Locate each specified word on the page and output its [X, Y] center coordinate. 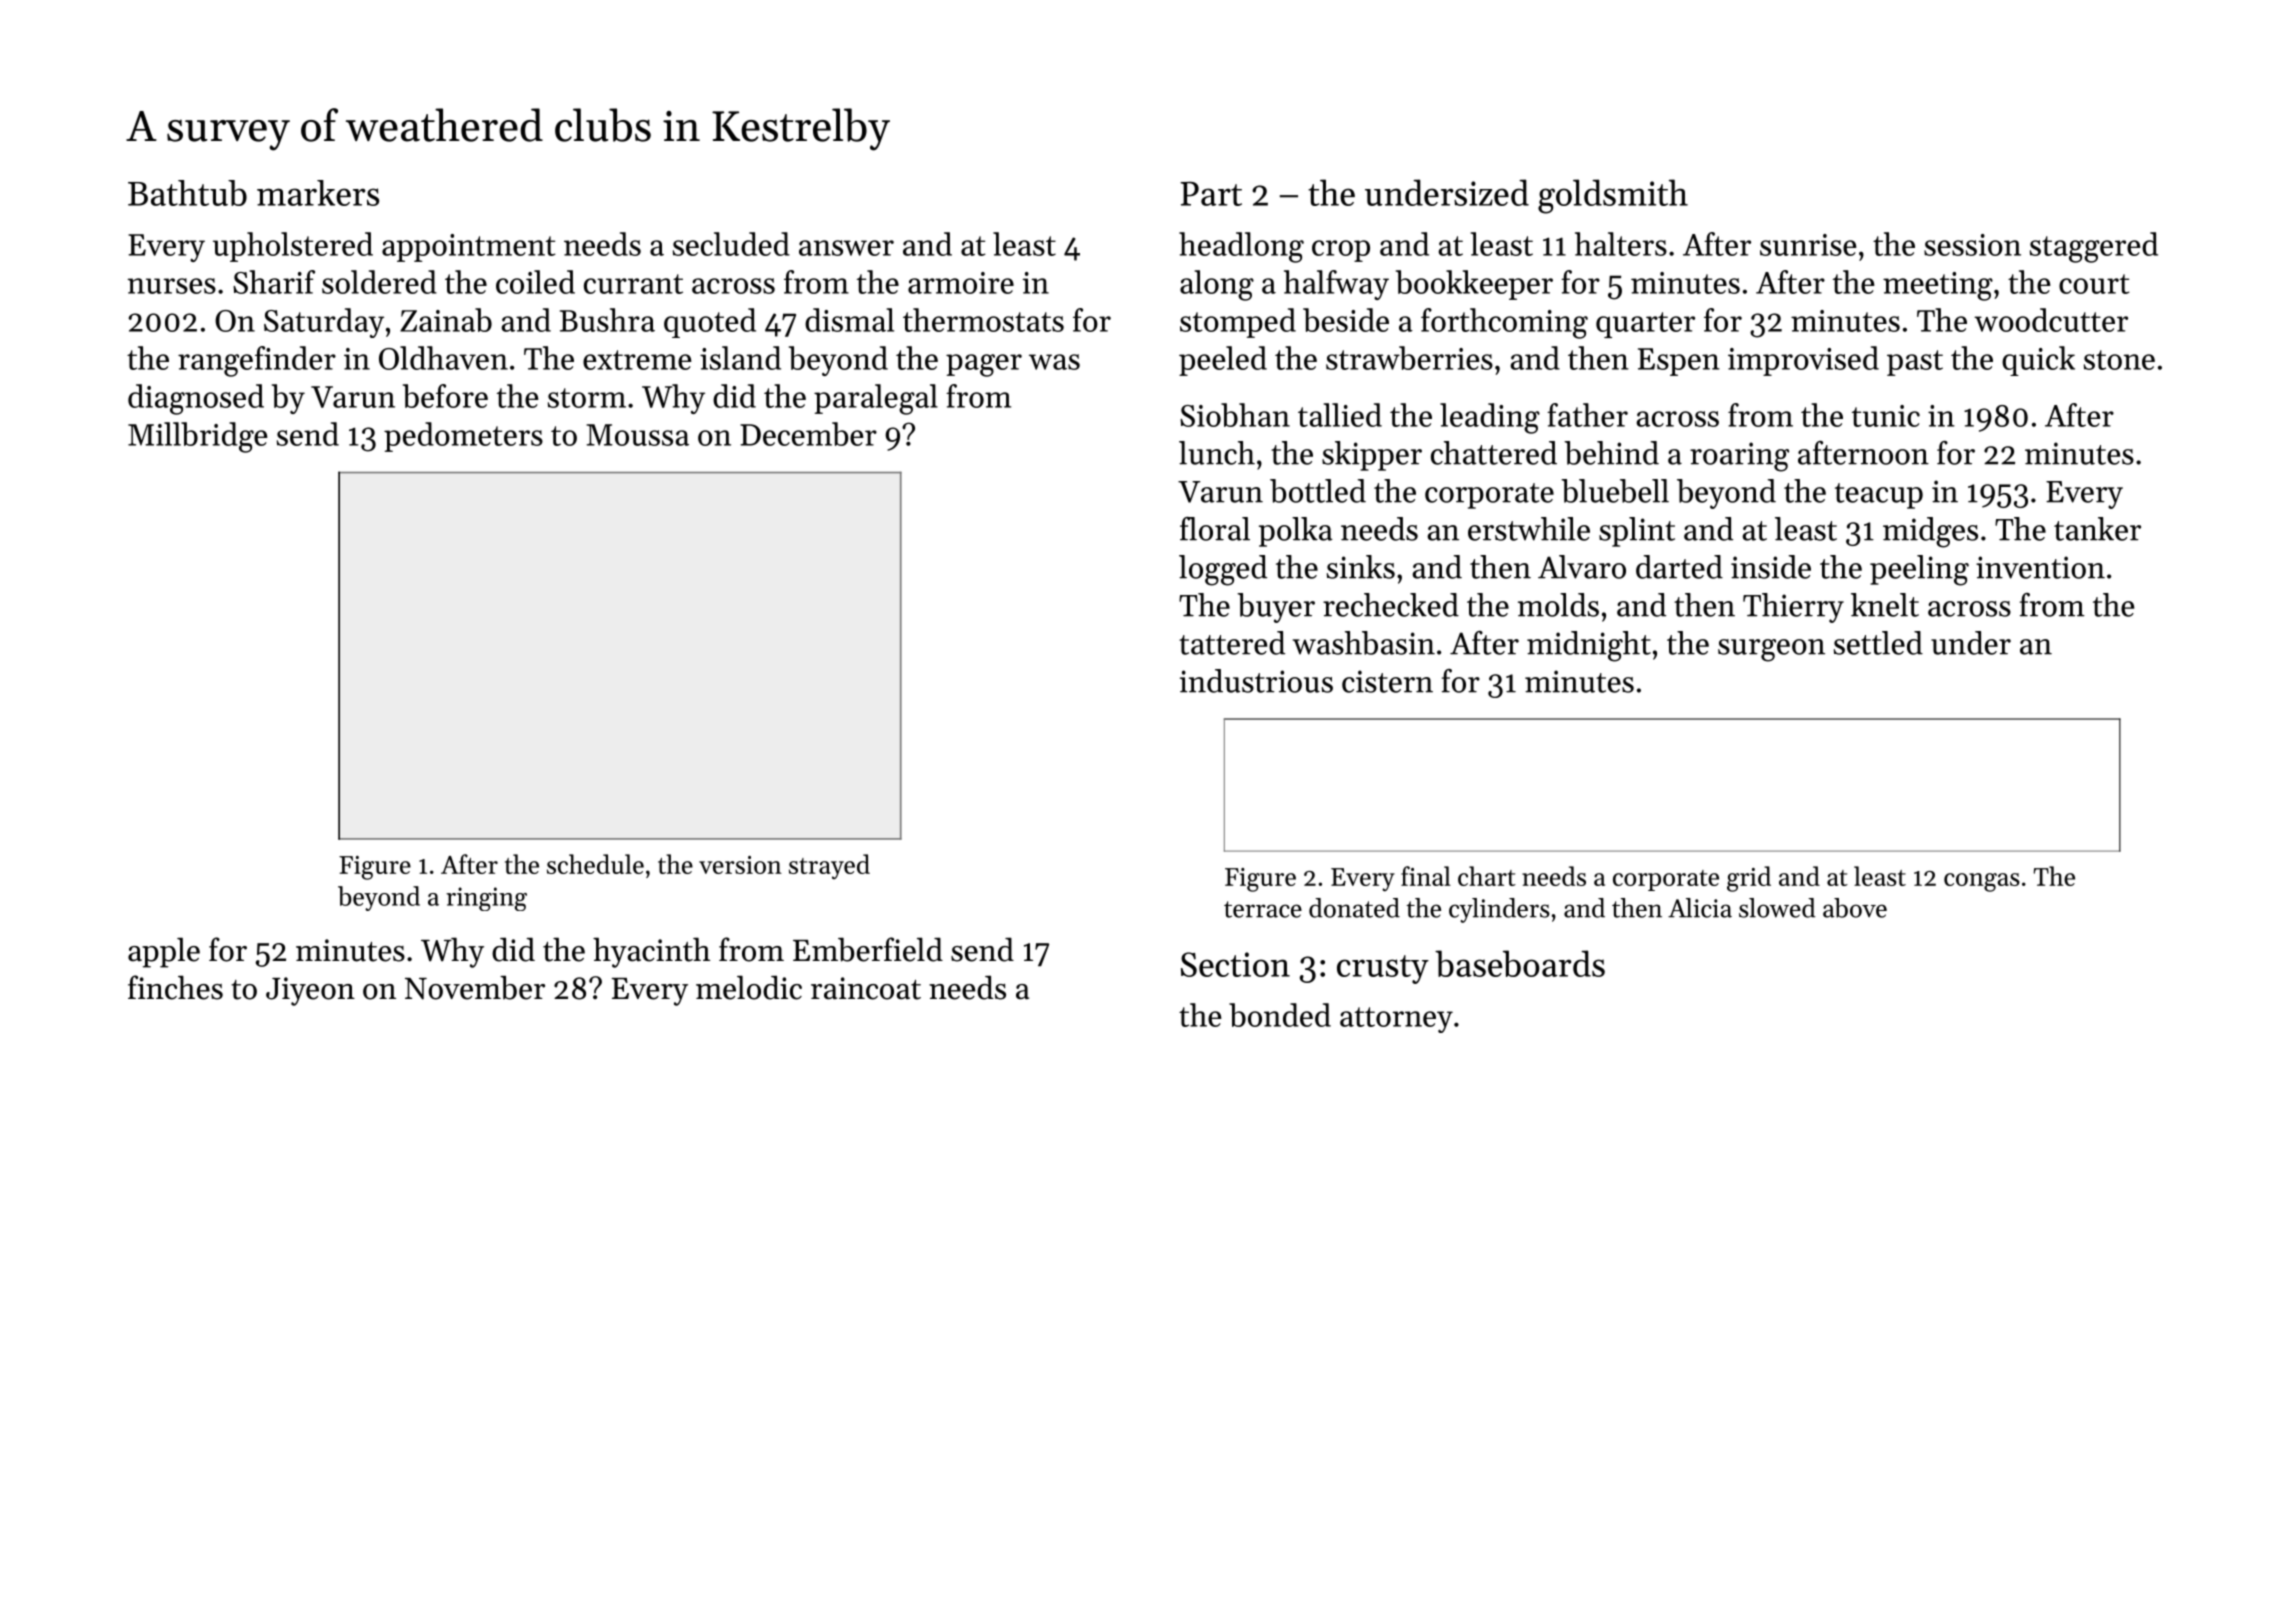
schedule [595, 864]
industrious [1256, 681]
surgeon [1771, 650]
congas [1982, 882]
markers [318, 193]
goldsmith [1613, 196]
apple [164, 952]
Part [1211, 194]
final [1426, 876]
